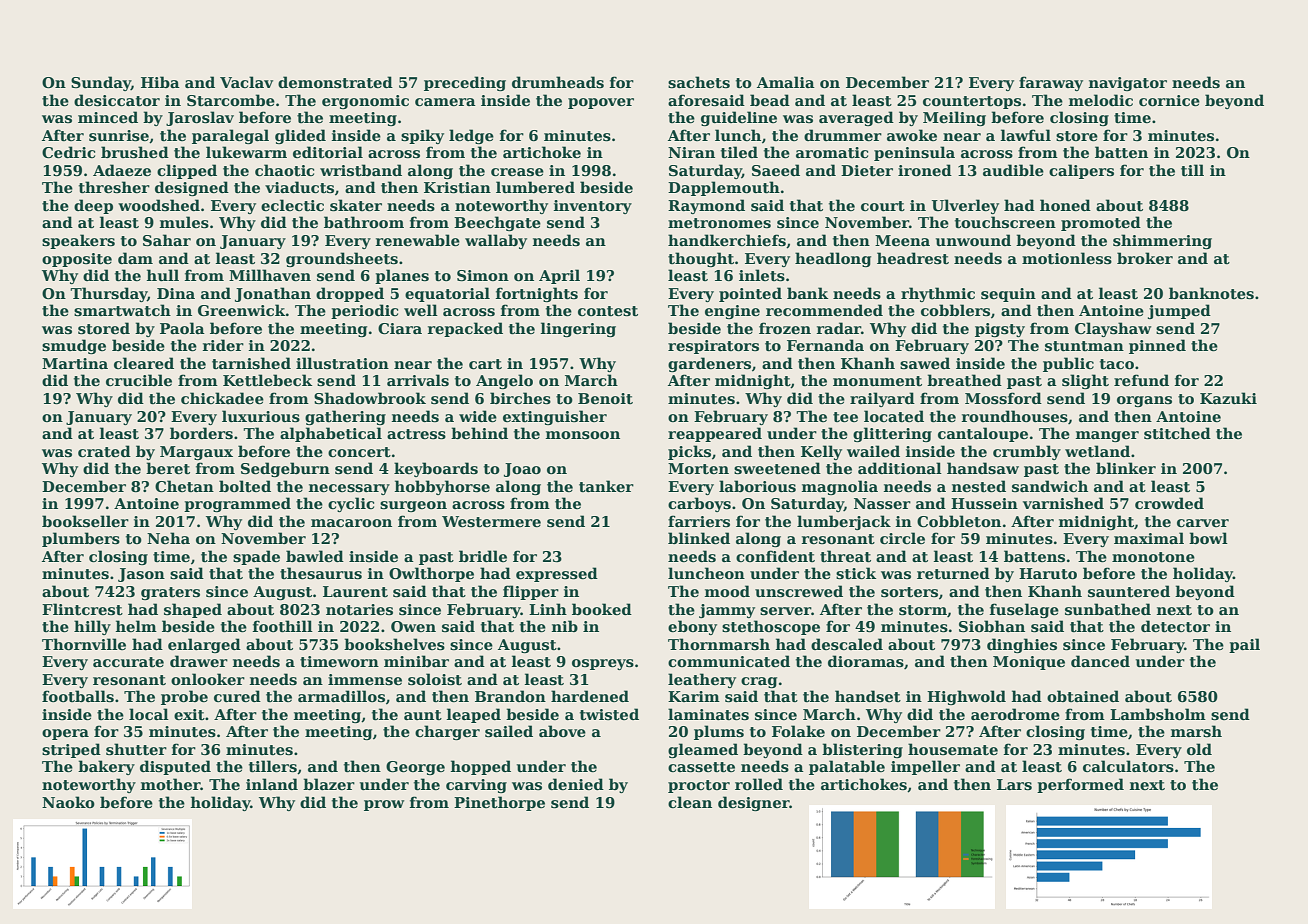 The height and width of the screenshot is (924, 1308). I want to click on luxurious, so click(261, 416).
